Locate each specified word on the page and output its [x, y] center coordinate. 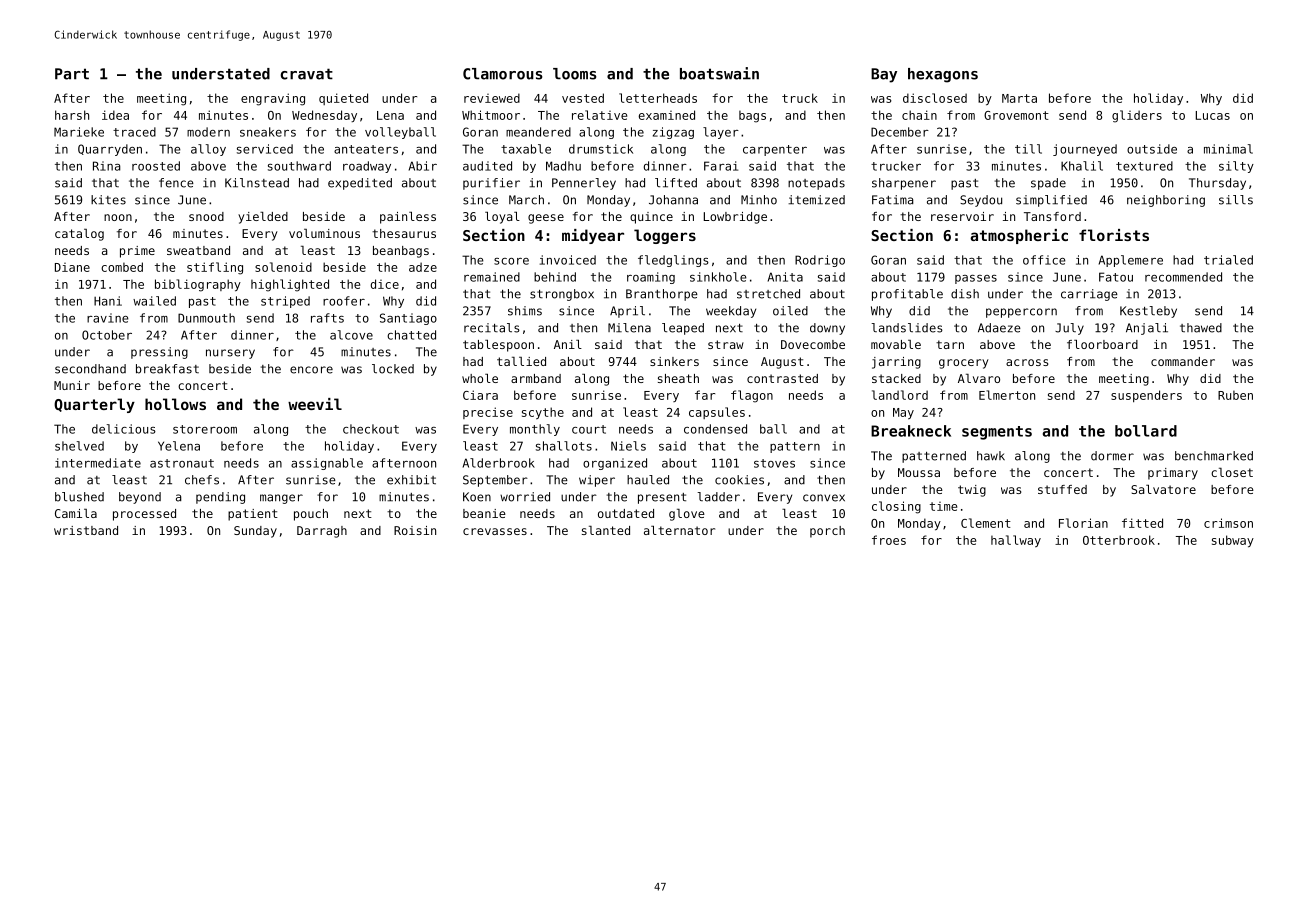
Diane [72, 267]
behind [555, 277]
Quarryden [110, 150]
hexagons [943, 75]
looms [574, 74]
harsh [72, 115]
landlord [900, 395]
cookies [739, 480]
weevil [315, 404]
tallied [521, 361]
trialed [1228, 260]
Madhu [563, 166]
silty [1236, 167]
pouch [311, 515]
